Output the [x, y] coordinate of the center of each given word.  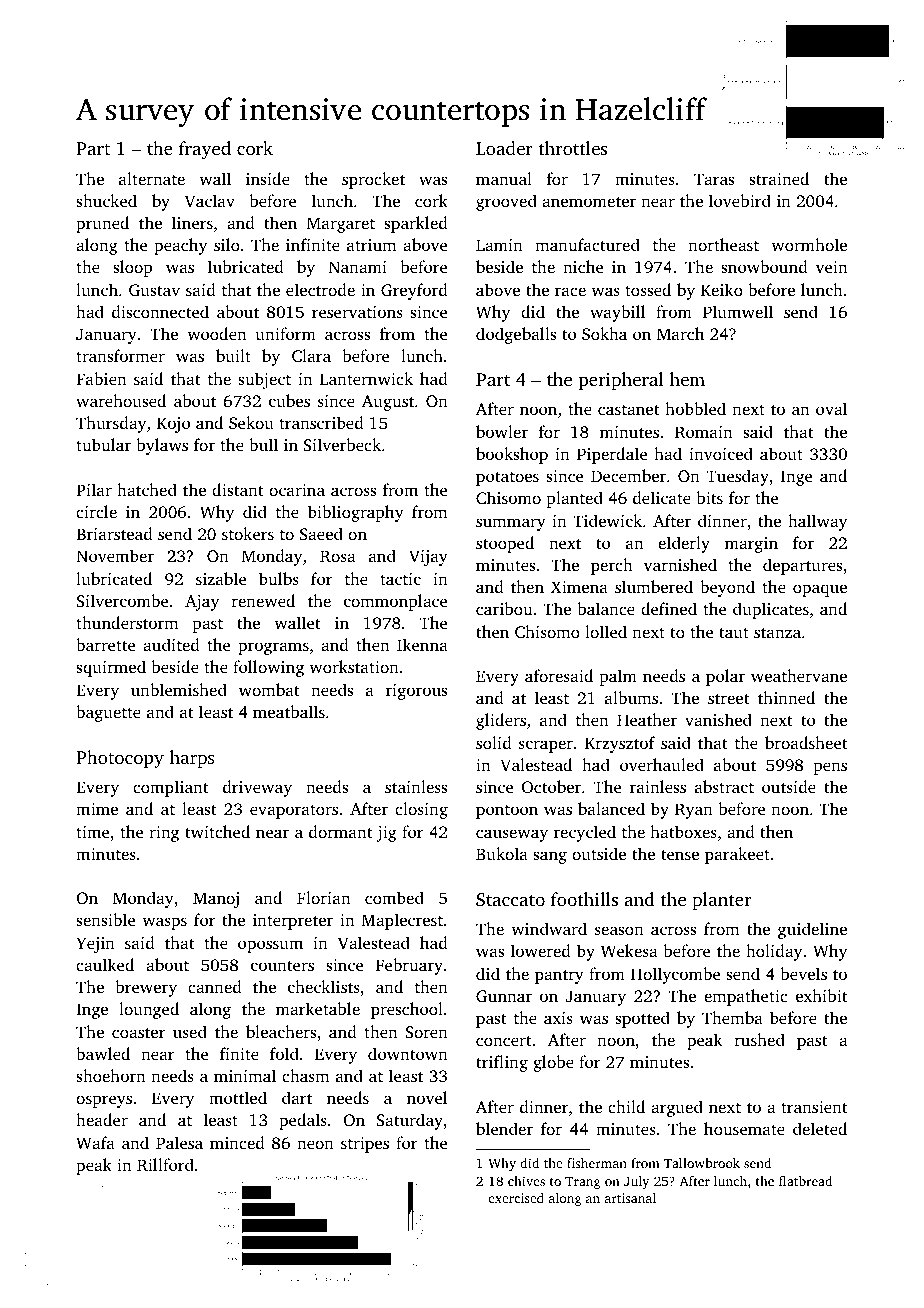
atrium [372, 245]
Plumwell [738, 311]
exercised [516, 1198]
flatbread [805, 1181]
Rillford [165, 1165]
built [233, 355]
